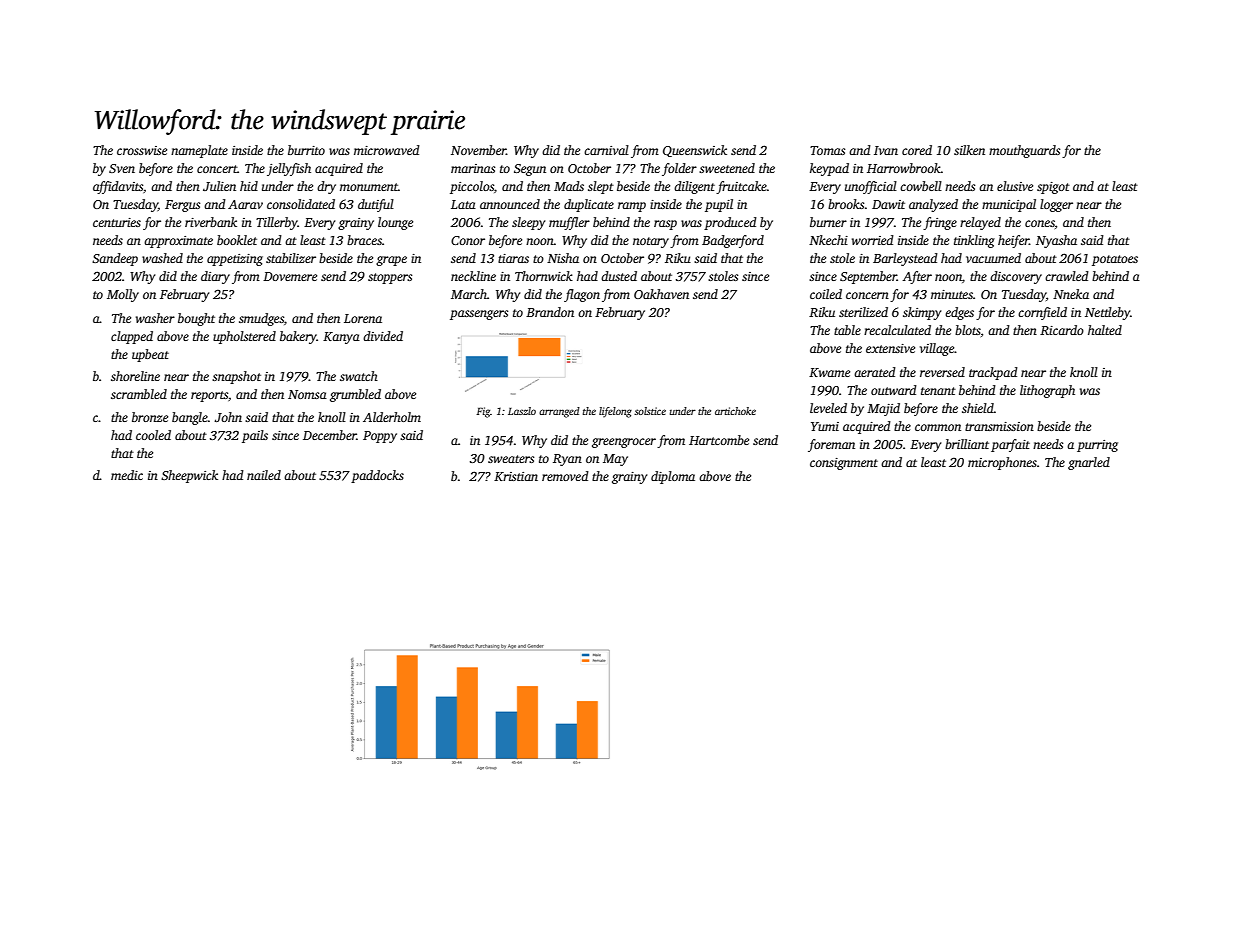 The image size is (1233, 952). What do you see at coordinates (673, 477) in the document?
I see `diploma` at bounding box center [673, 477].
